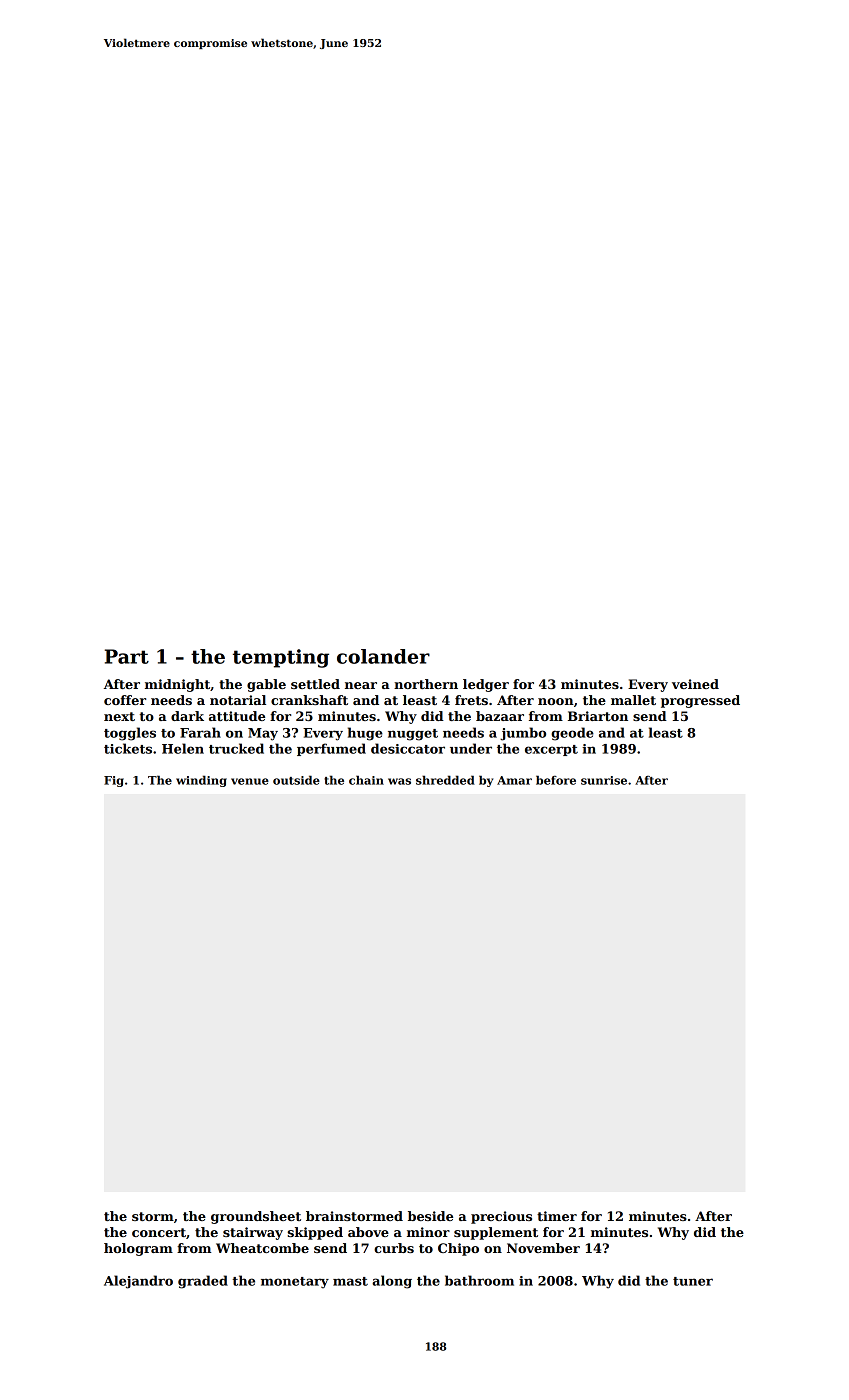 The image size is (849, 1400). What do you see at coordinates (383, 656) in the screenshot?
I see `colander` at bounding box center [383, 656].
